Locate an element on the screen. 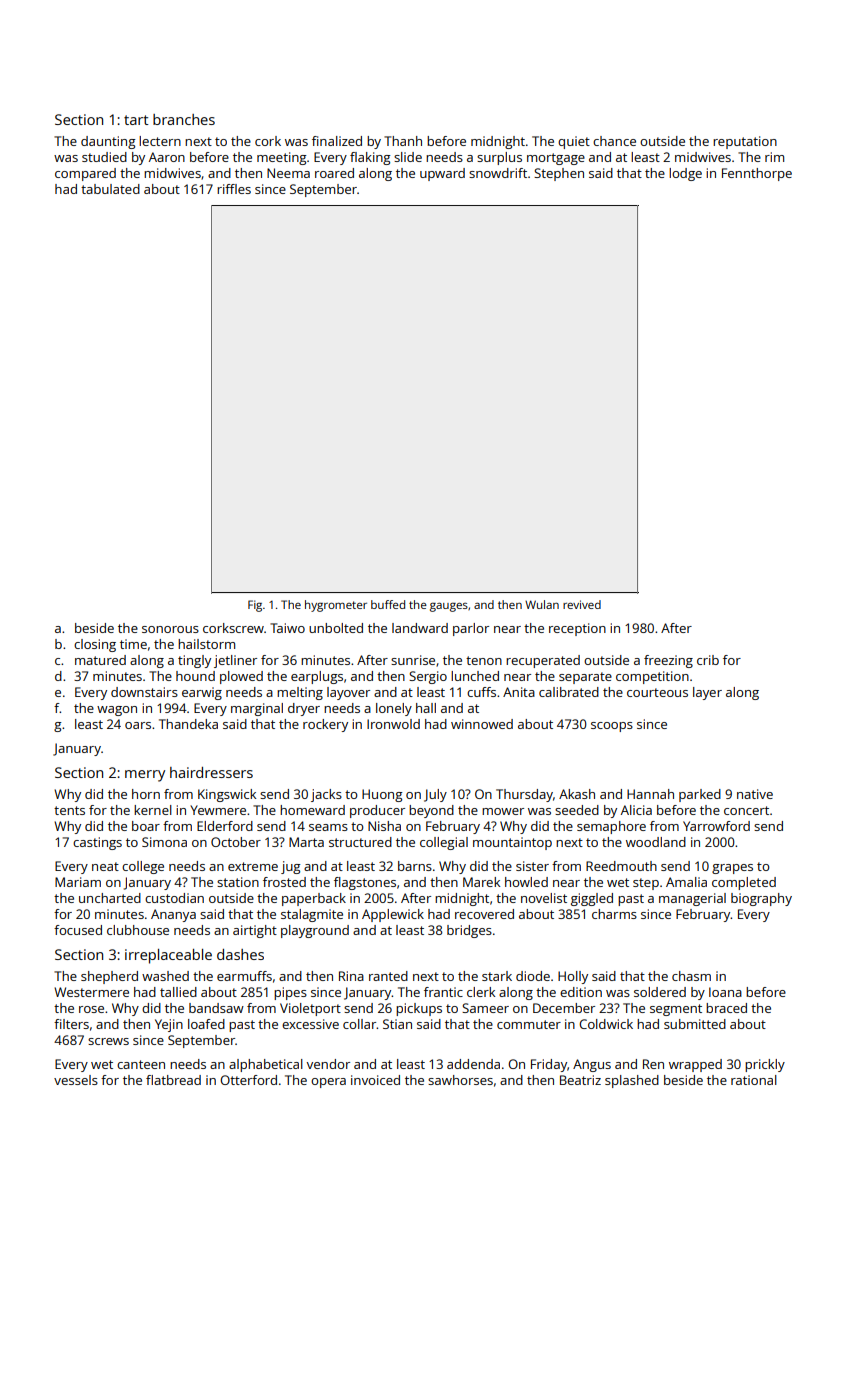 The image size is (849, 1400). quiet is located at coordinates (574, 142).
